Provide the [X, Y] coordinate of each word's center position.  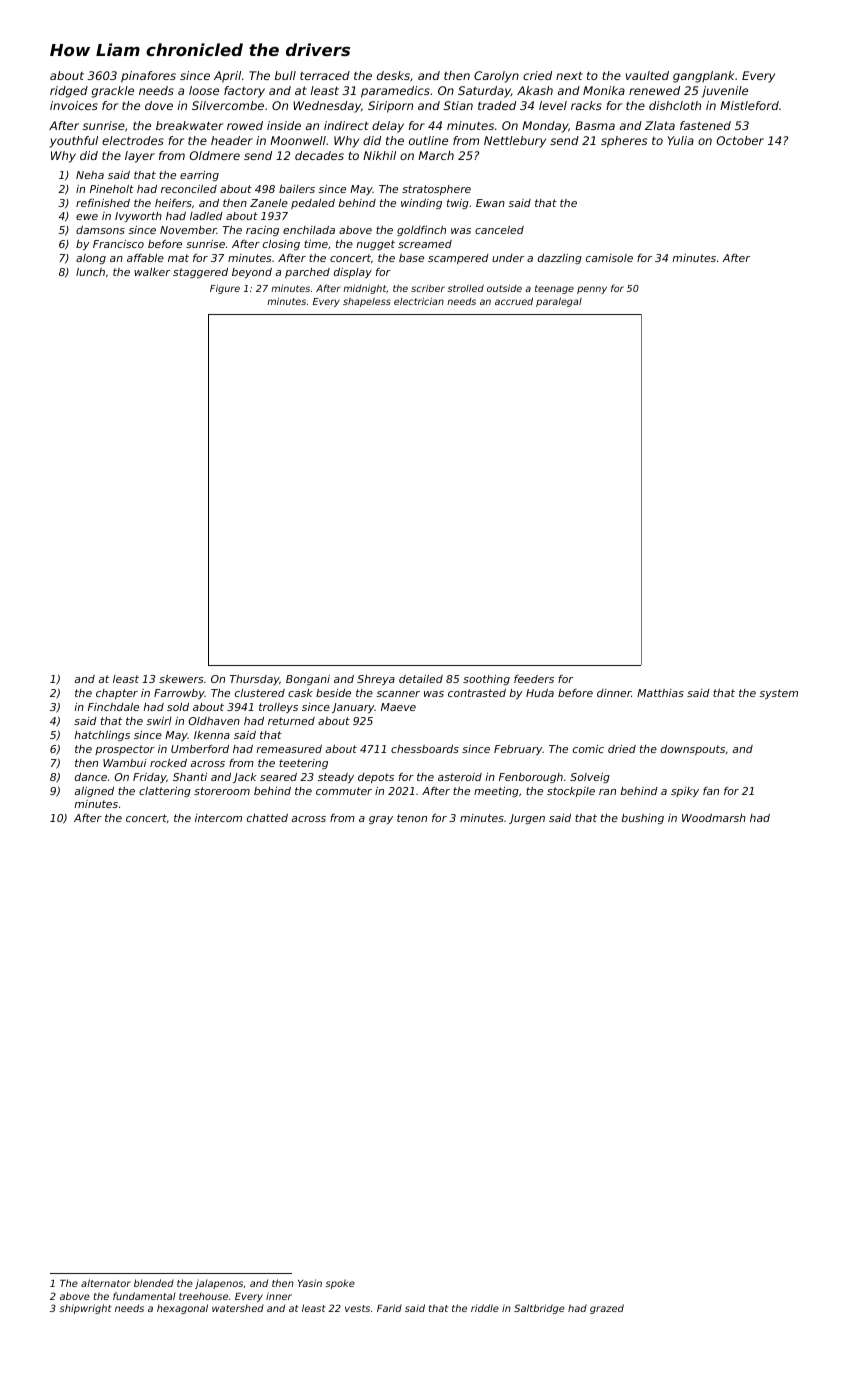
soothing [486, 680]
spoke [340, 1284]
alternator [106, 1283]
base [411, 258]
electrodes [133, 140]
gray [381, 820]
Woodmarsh [714, 818]
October [740, 140]
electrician [419, 301]
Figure [225, 289]
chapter [117, 694]
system [778, 694]
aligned [94, 792]
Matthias [660, 693]
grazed [607, 1309]
